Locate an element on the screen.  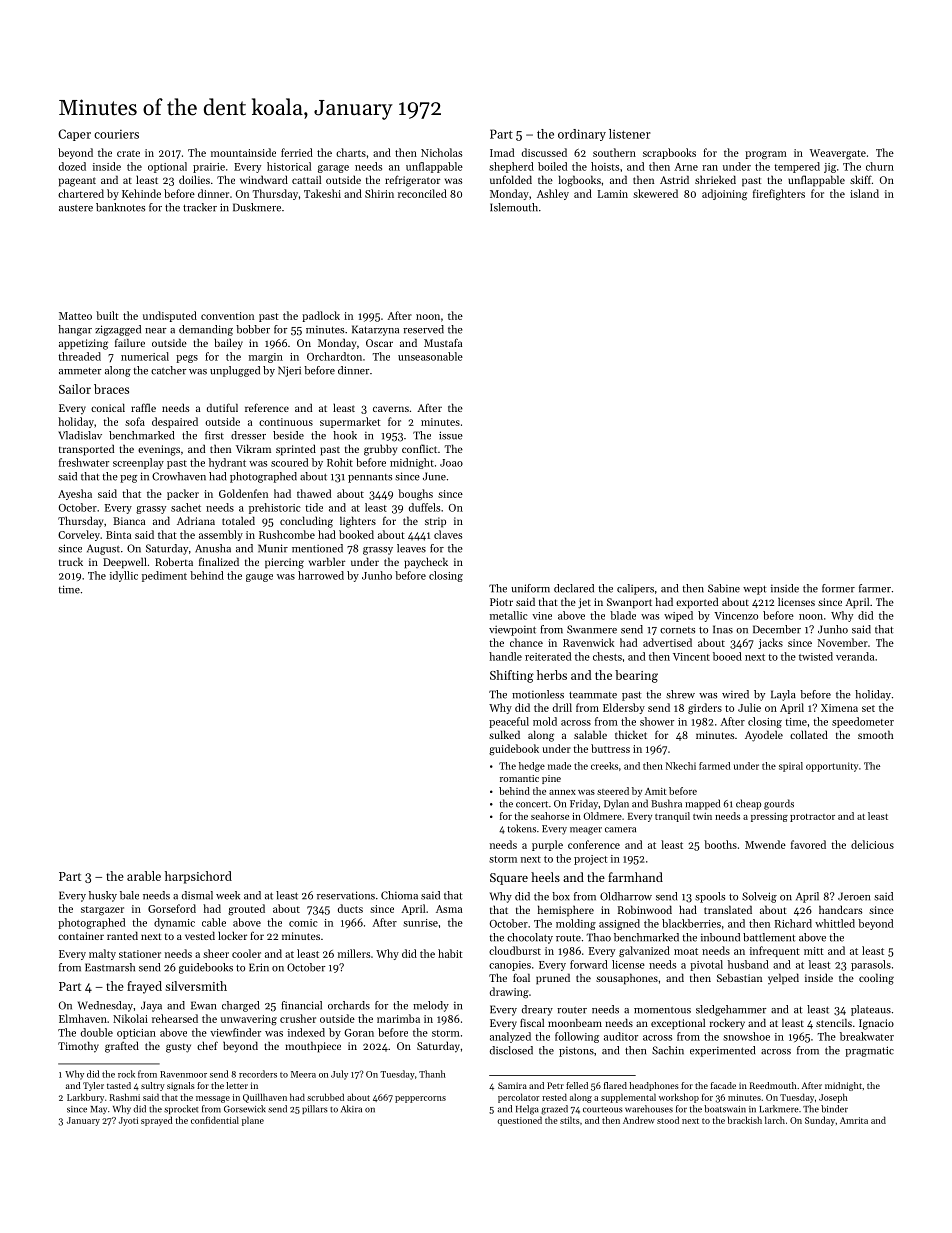
Islemouth is located at coordinates (514, 207).
